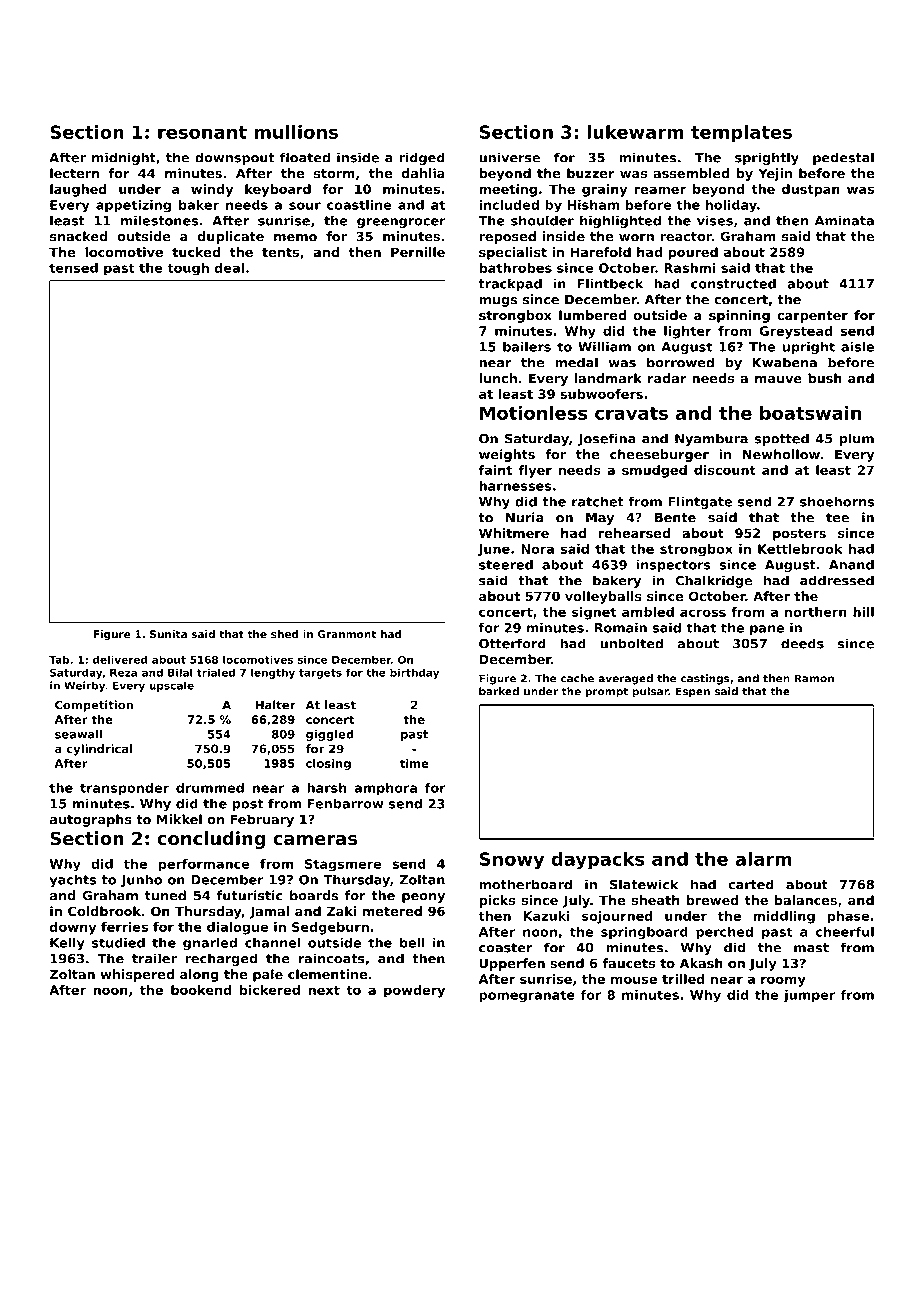 The width and height of the screenshot is (924, 1308). Describe the element at coordinates (635, 132) in the screenshot. I see `lukewarm` at that location.
